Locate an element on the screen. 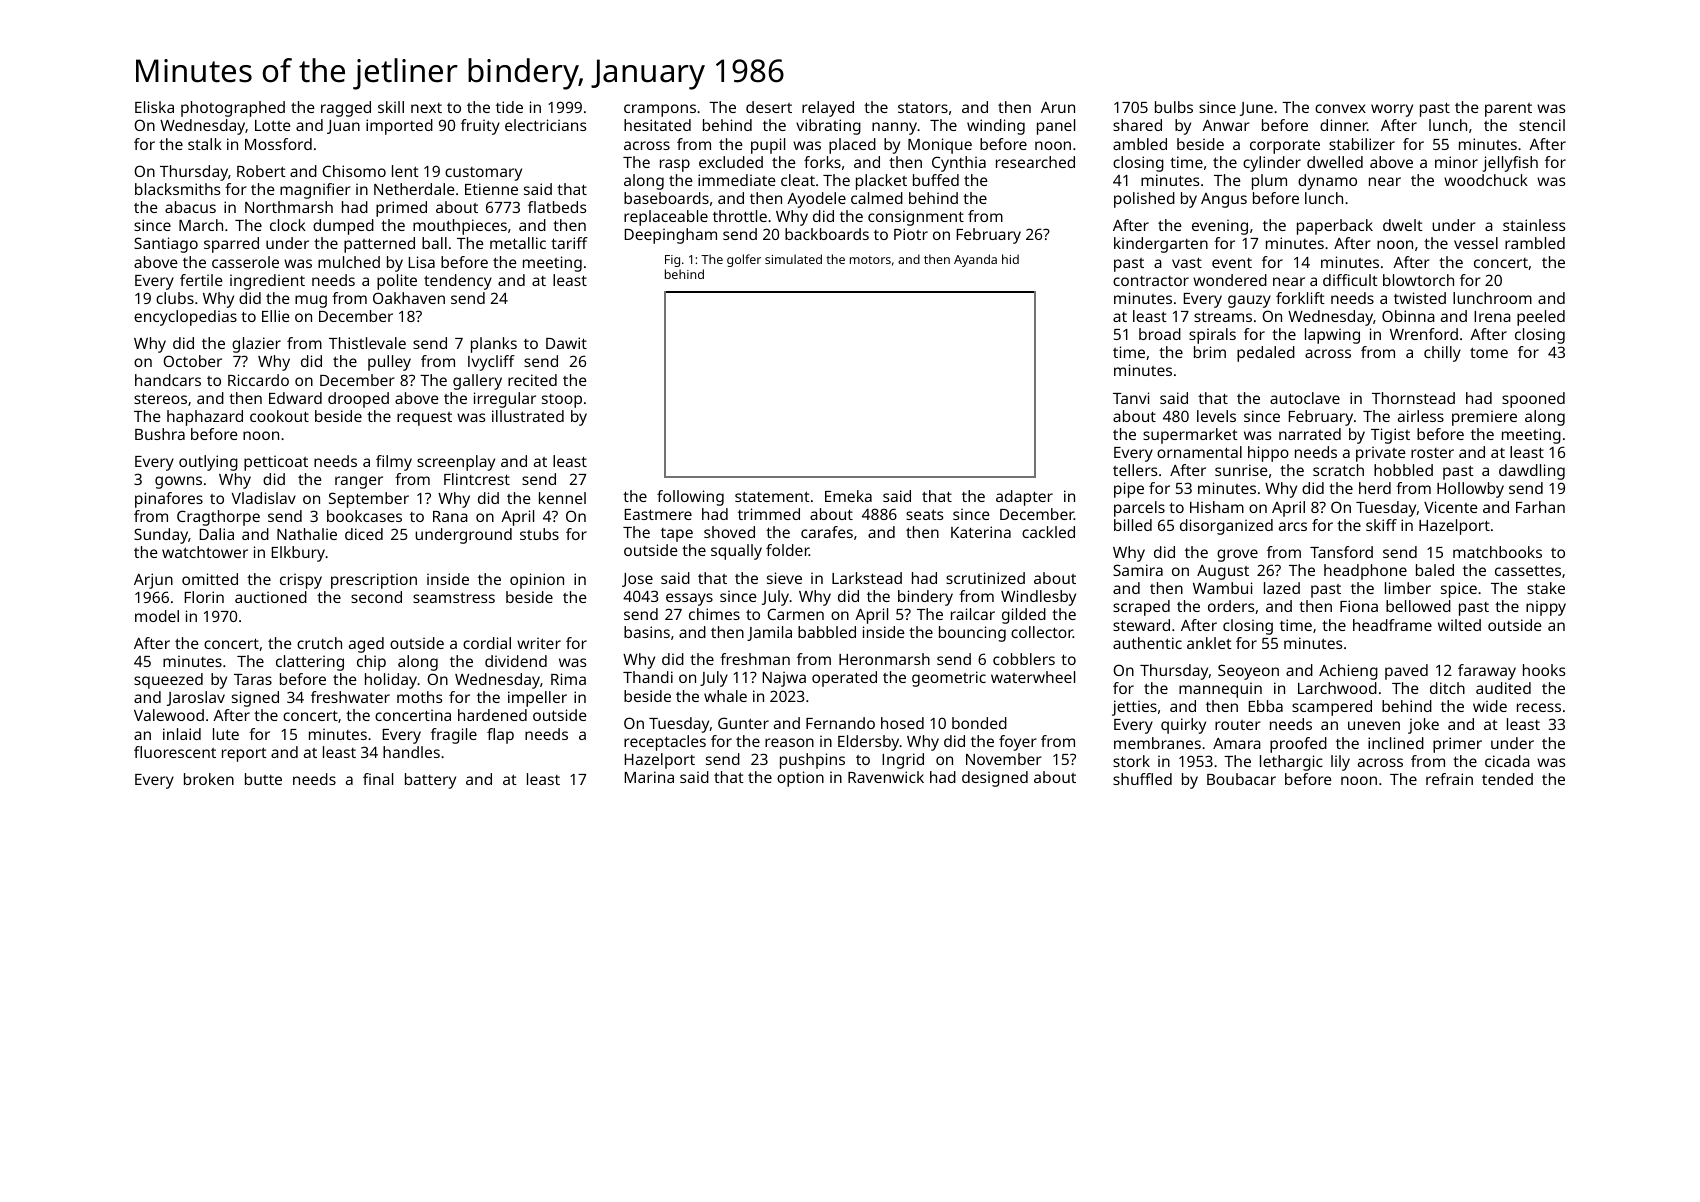 This screenshot has width=1700, height=1202. seats is located at coordinates (924, 514).
